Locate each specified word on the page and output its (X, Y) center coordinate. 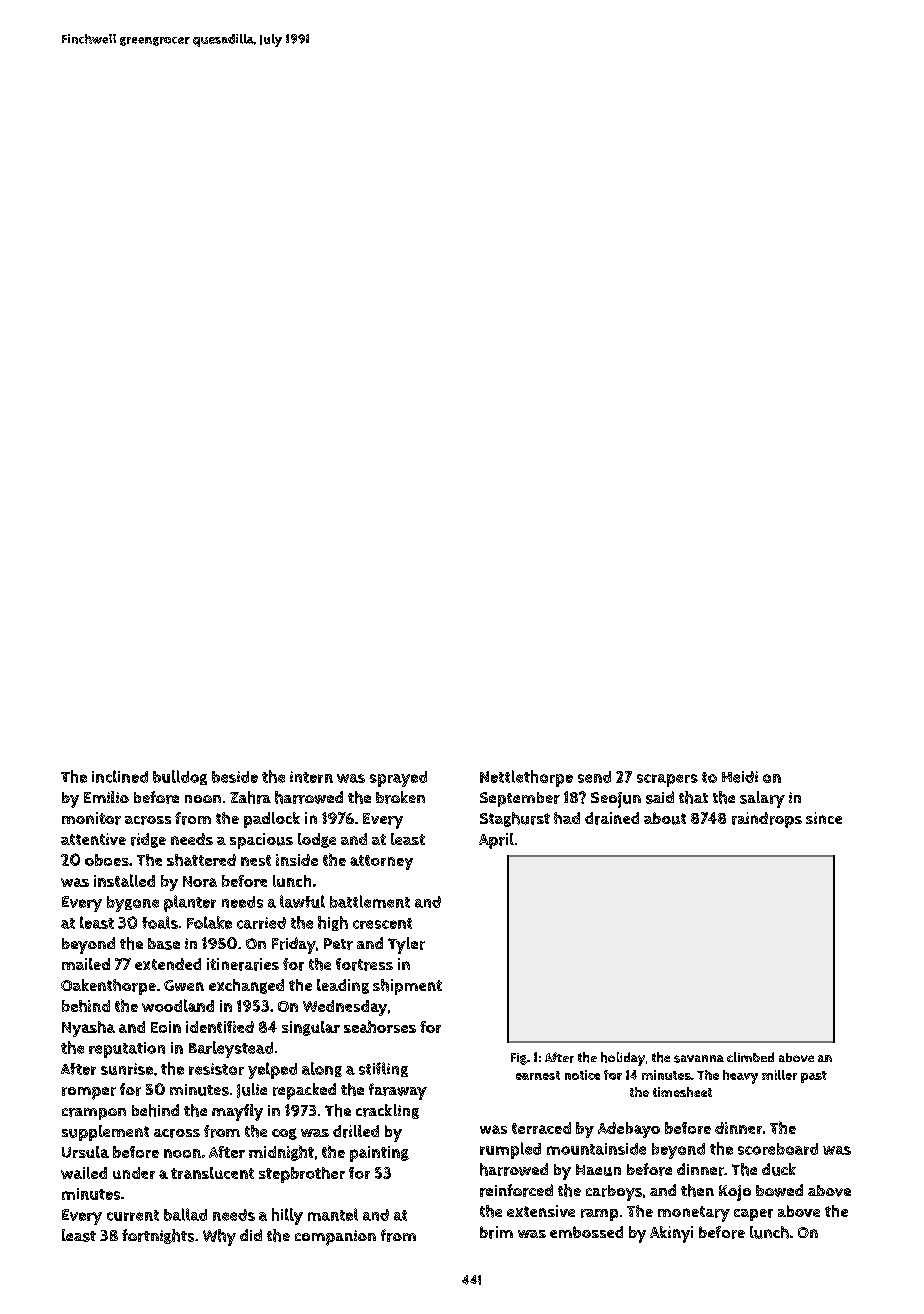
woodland (178, 1005)
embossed (586, 1232)
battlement (370, 901)
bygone (133, 904)
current (133, 1215)
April (496, 841)
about (665, 818)
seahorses (380, 1026)
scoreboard (778, 1149)
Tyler (406, 945)
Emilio (106, 797)
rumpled (510, 1150)
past (814, 1077)
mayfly (237, 1112)
